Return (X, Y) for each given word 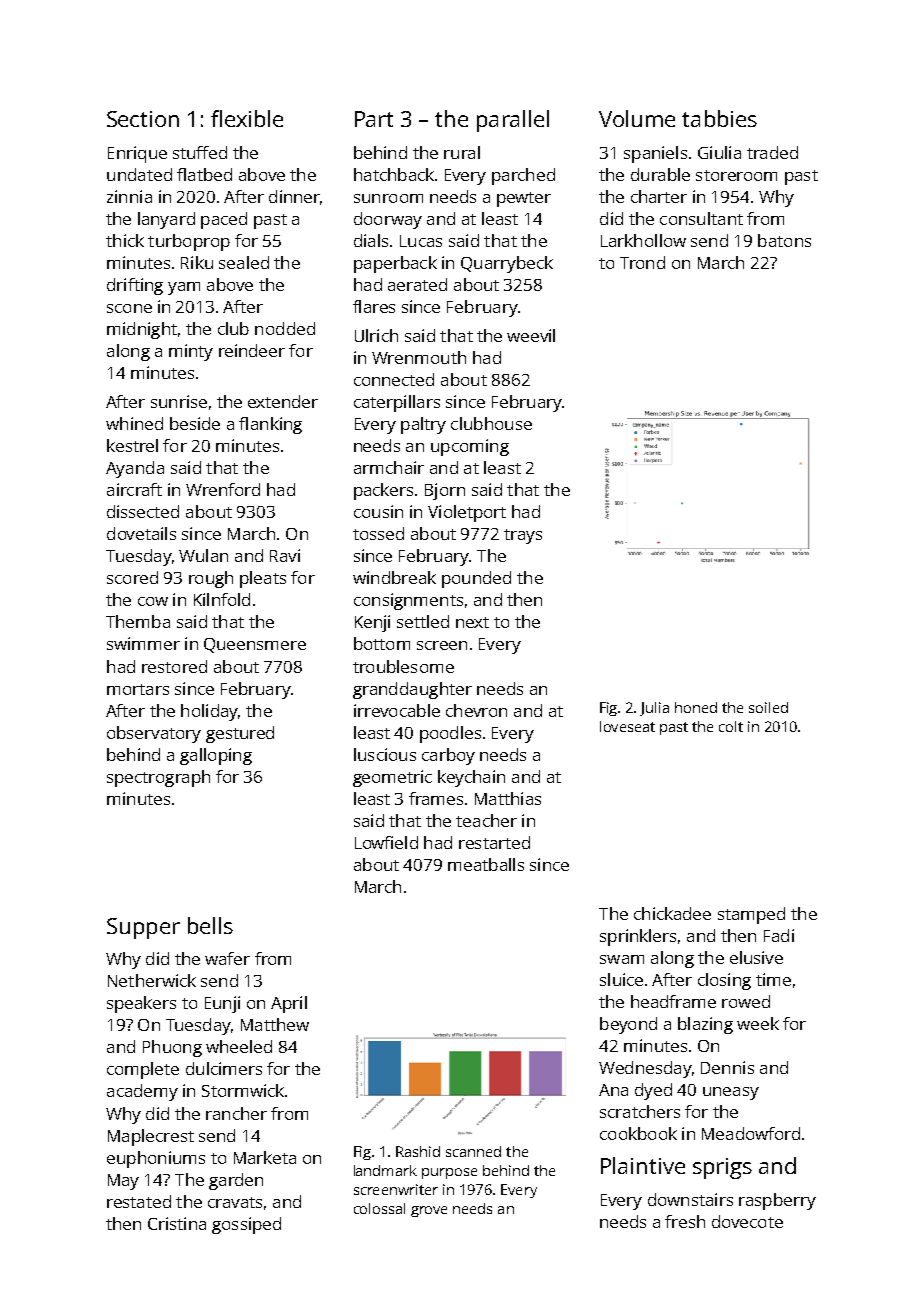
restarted (494, 842)
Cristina (177, 1223)
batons (784, 240)
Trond (642, 262)
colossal (379, 1208)
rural (462, 152)
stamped (751, 915)
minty (191, 352)
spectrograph (158, 778)
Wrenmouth (419, 357)
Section (143, 119)
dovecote (747, 1221)
